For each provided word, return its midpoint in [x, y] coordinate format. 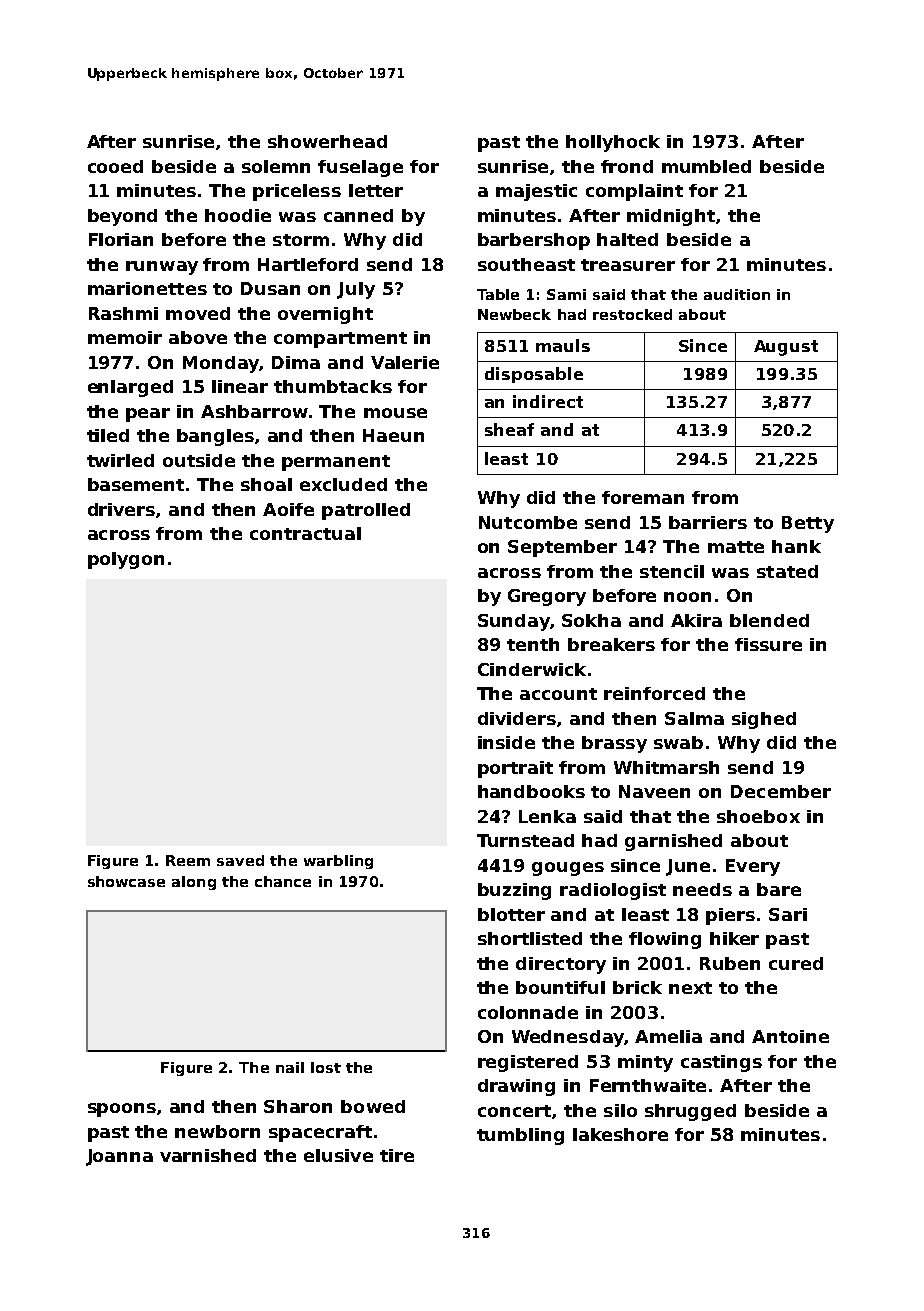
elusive [338, 1155]
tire [397, 1155]
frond [627, 166]
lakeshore [620, 1134]
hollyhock [613, 143]
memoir [125, 337]
